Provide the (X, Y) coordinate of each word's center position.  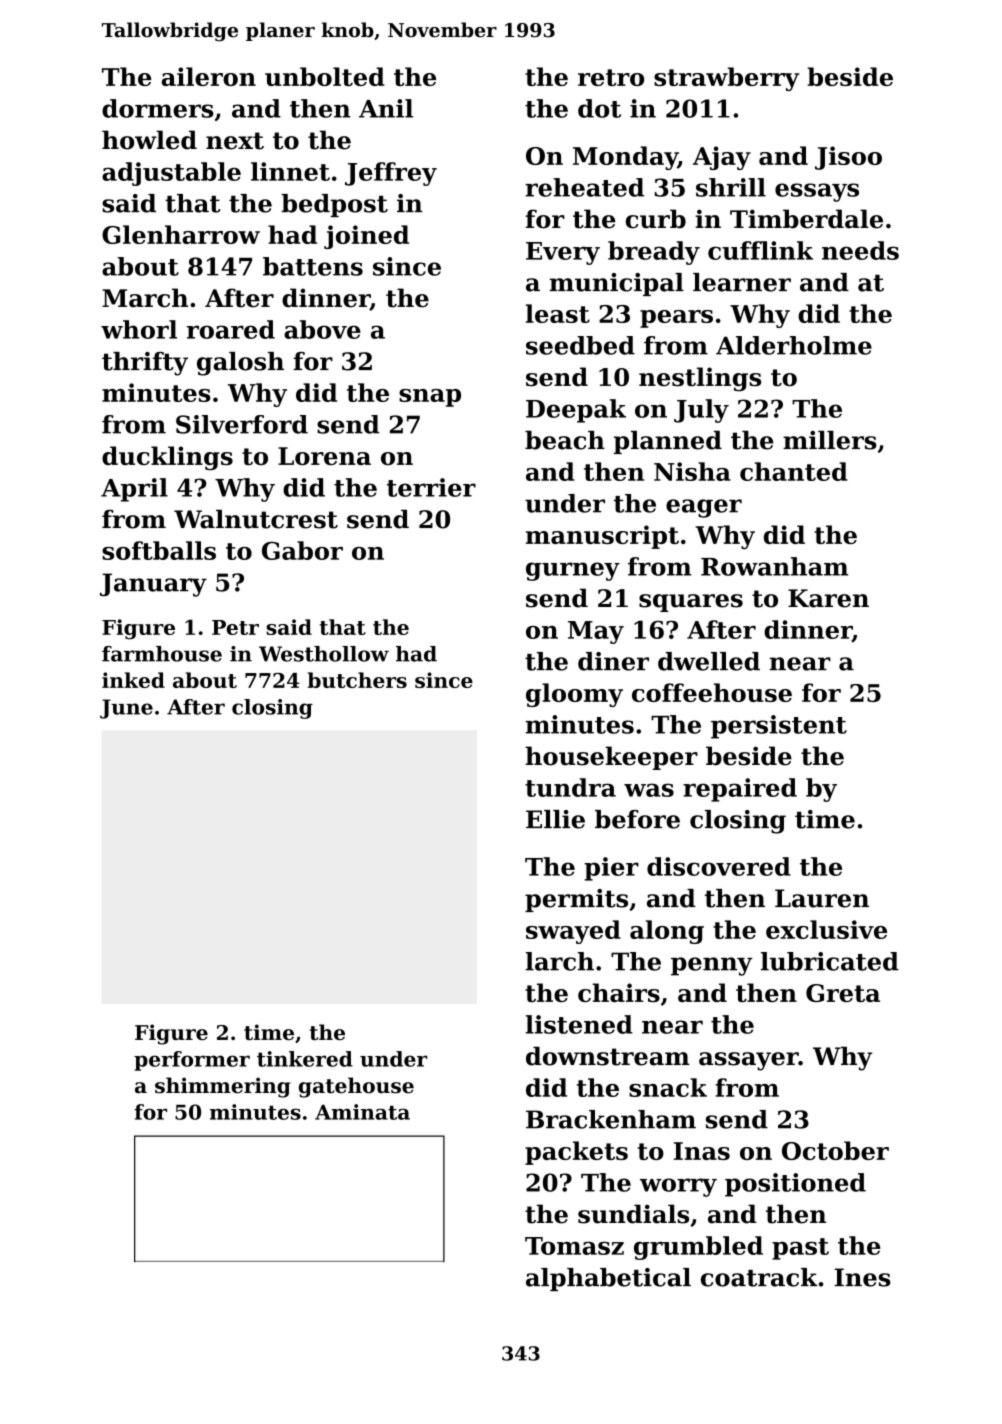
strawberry (726, 79)
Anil (386, 108)
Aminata (362, 1112)
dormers (158, 108)
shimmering (223, 1087)
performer (192, 1061)
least (558, 313)
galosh (240, 364)
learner (742, 282)
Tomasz (574, 1246)
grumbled (698, 1248)
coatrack (759, 1277)
